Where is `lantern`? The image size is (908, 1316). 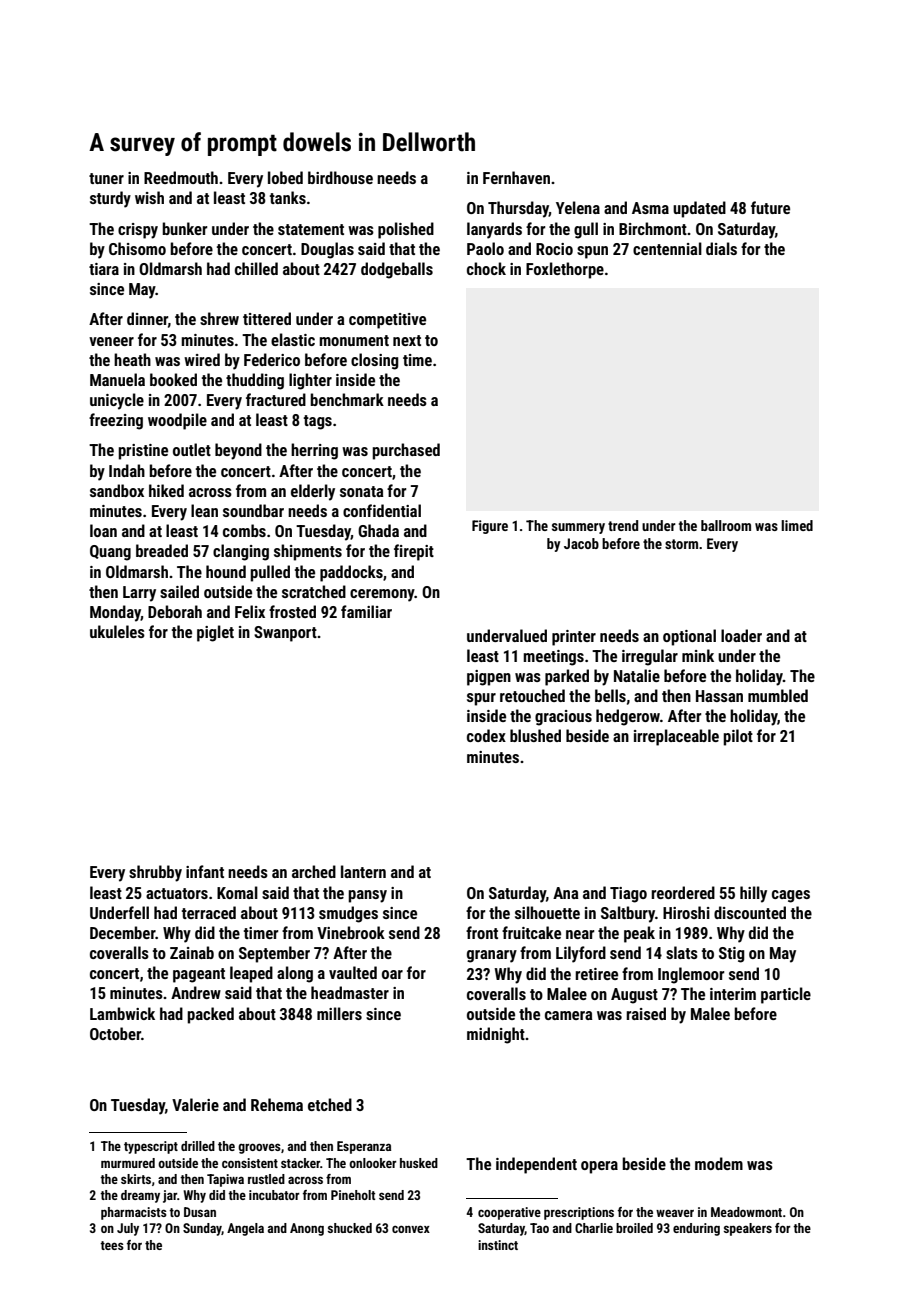 lantern is located at coordinates (363, 871).
